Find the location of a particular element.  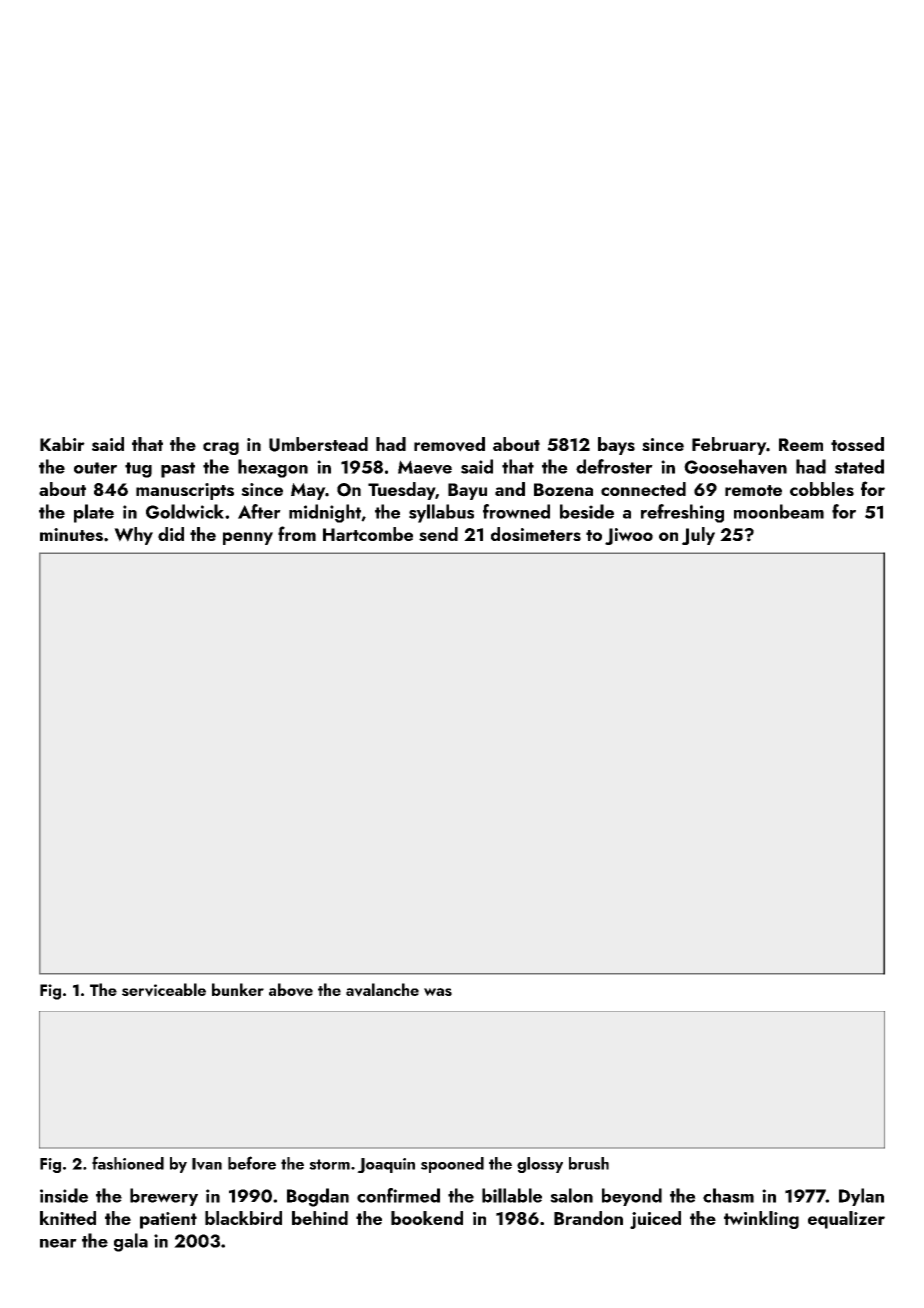

bookend is located at coordinates (427, 1218).
